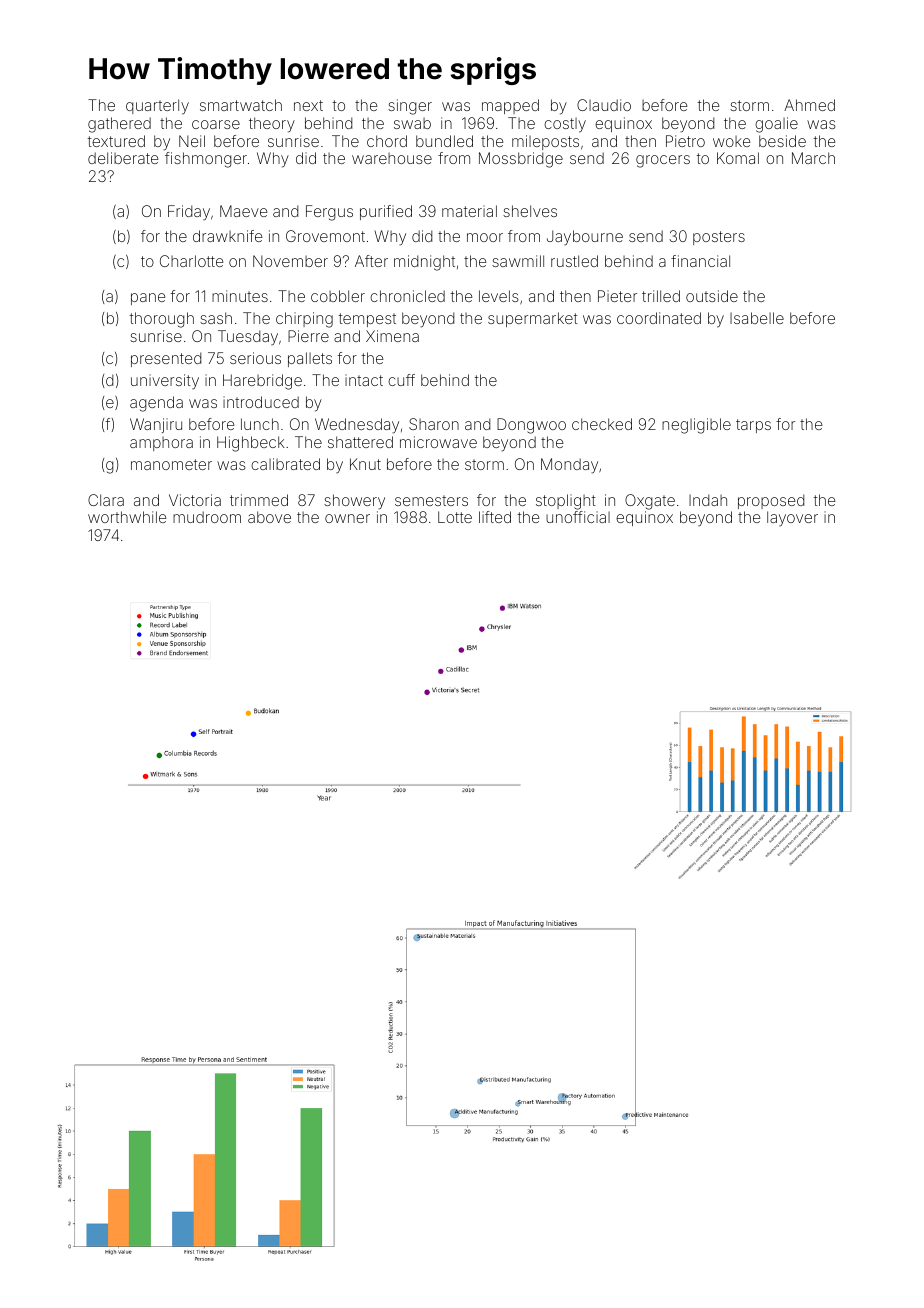  What do you see at coordinates (262, 382) in the screenshot?
I see `Harebridge` at bounding box center [262, 382].
